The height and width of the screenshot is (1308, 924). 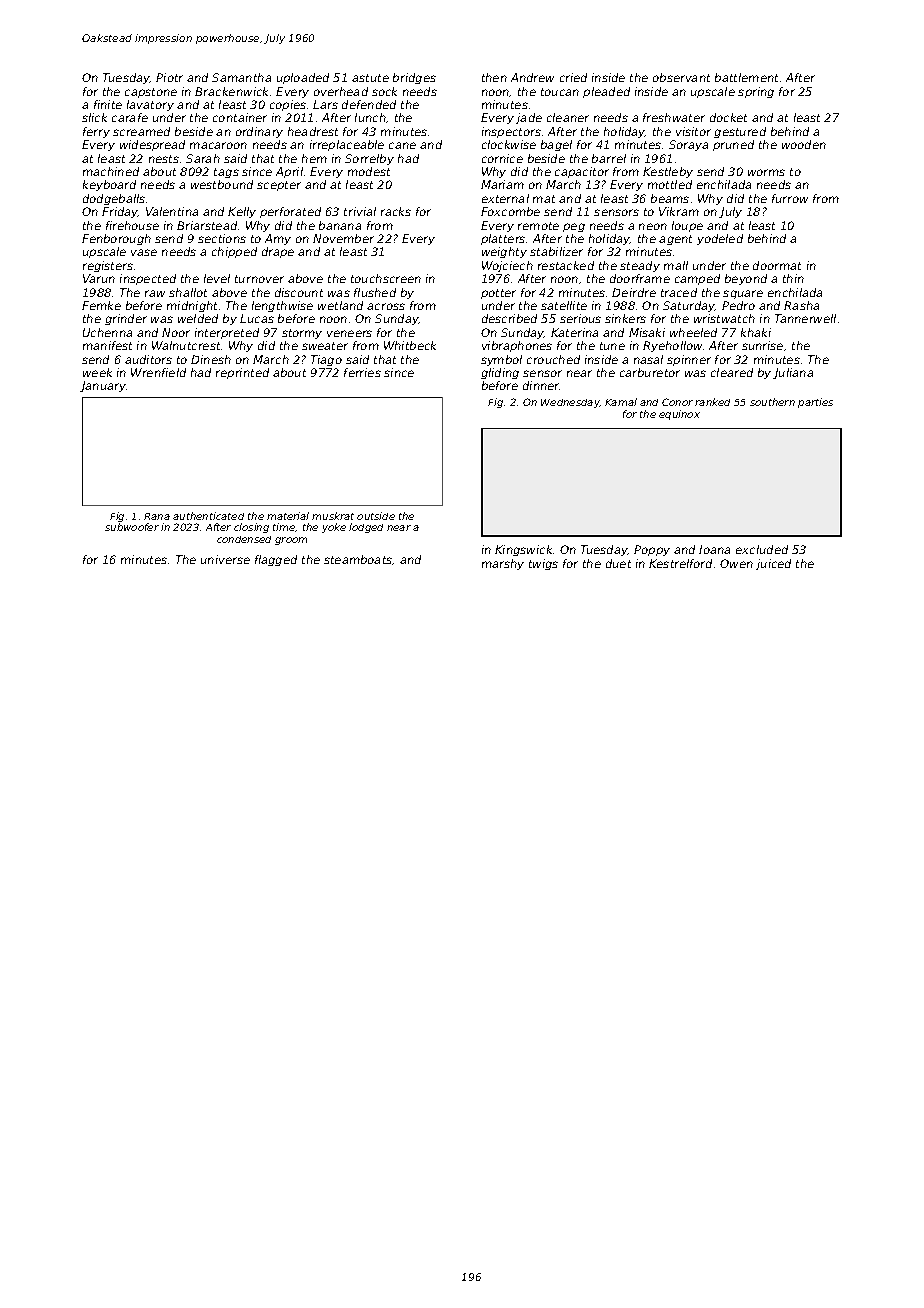 I want to click on Samantha, so click(x=241, y=77).
